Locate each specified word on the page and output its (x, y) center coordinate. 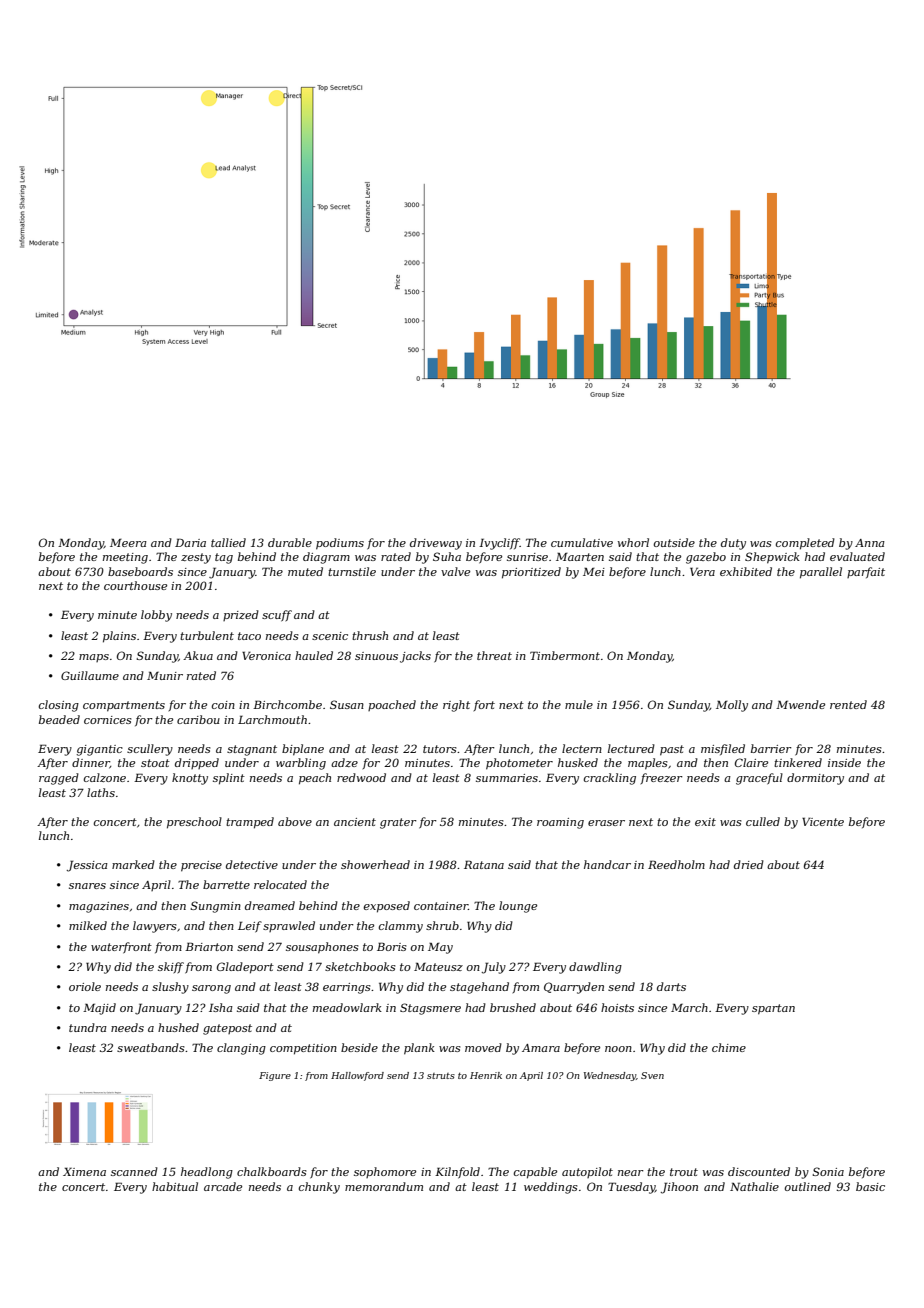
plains (119, 637)
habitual (175, 1186)
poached (392, 705)
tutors (440, 749)
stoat (155, 763)
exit (705, 822)
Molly (732, 706)
